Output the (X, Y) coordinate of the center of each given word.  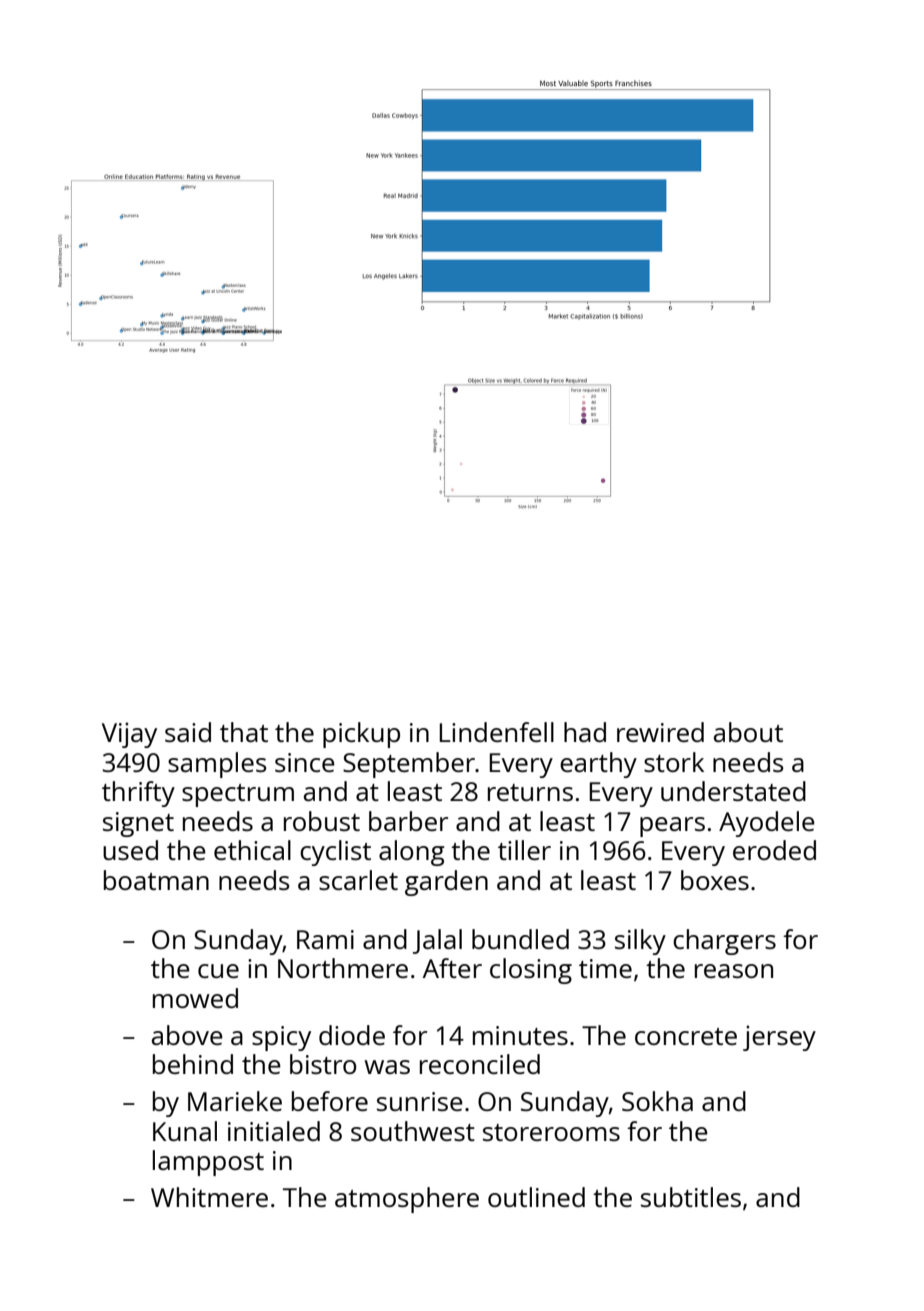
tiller (524, 850)
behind (193, 1064)
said (188, 732)
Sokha (657, 1101)
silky (640, 942)
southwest (413, 1131)
